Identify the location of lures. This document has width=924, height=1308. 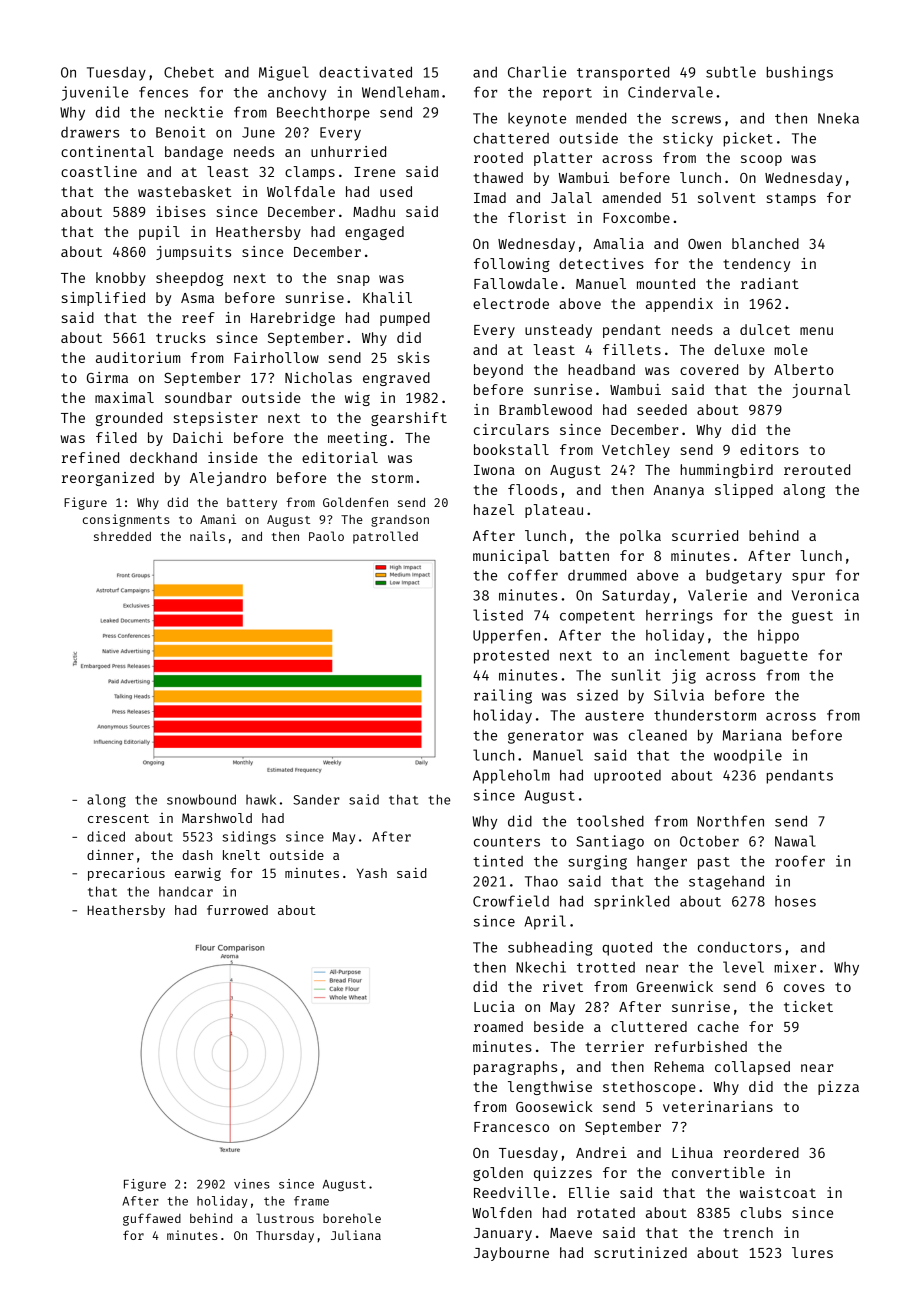
(812, 1252).
